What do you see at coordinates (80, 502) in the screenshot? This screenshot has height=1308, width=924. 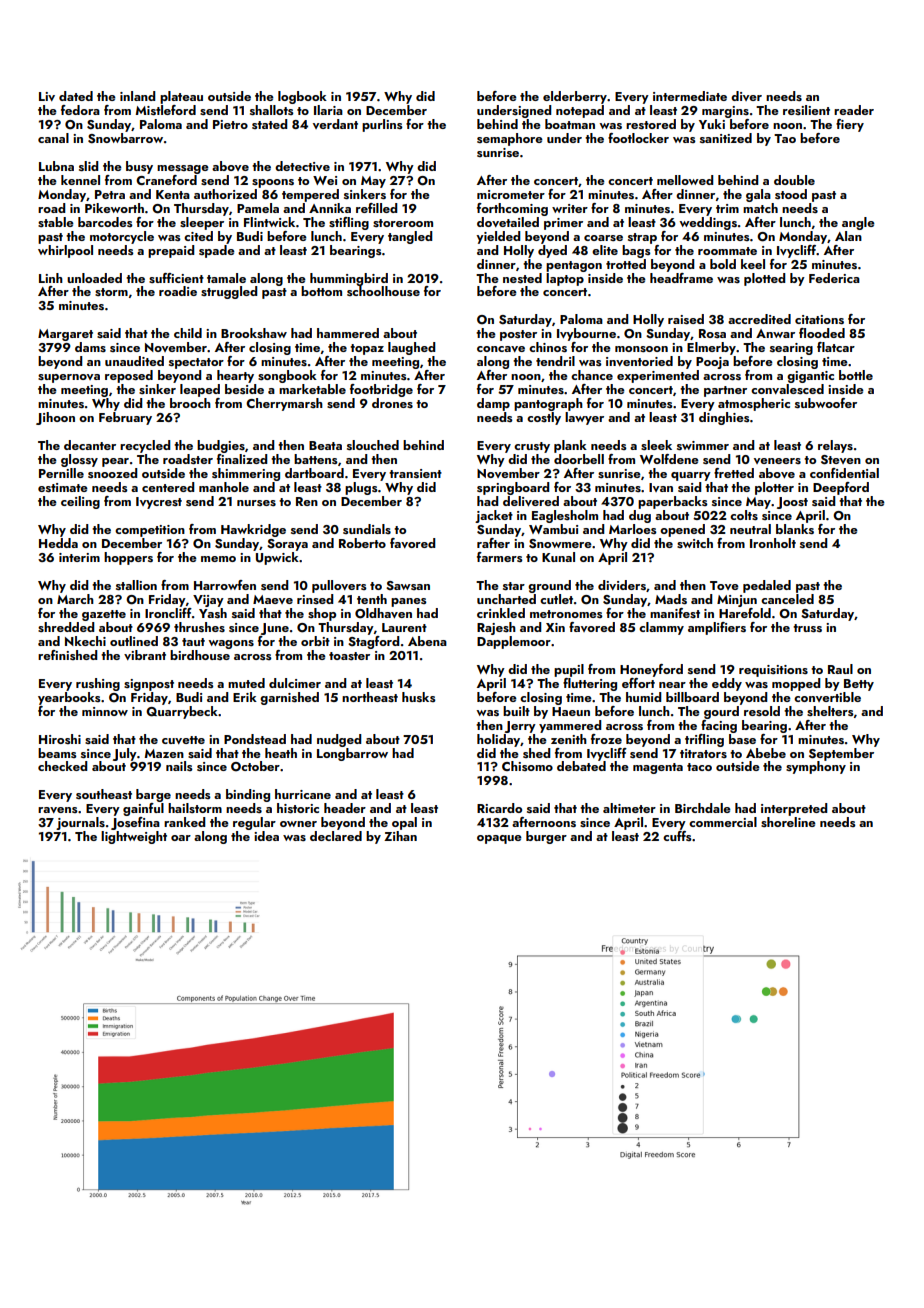 I see `ceiling` at bounding box center [80, 502].
